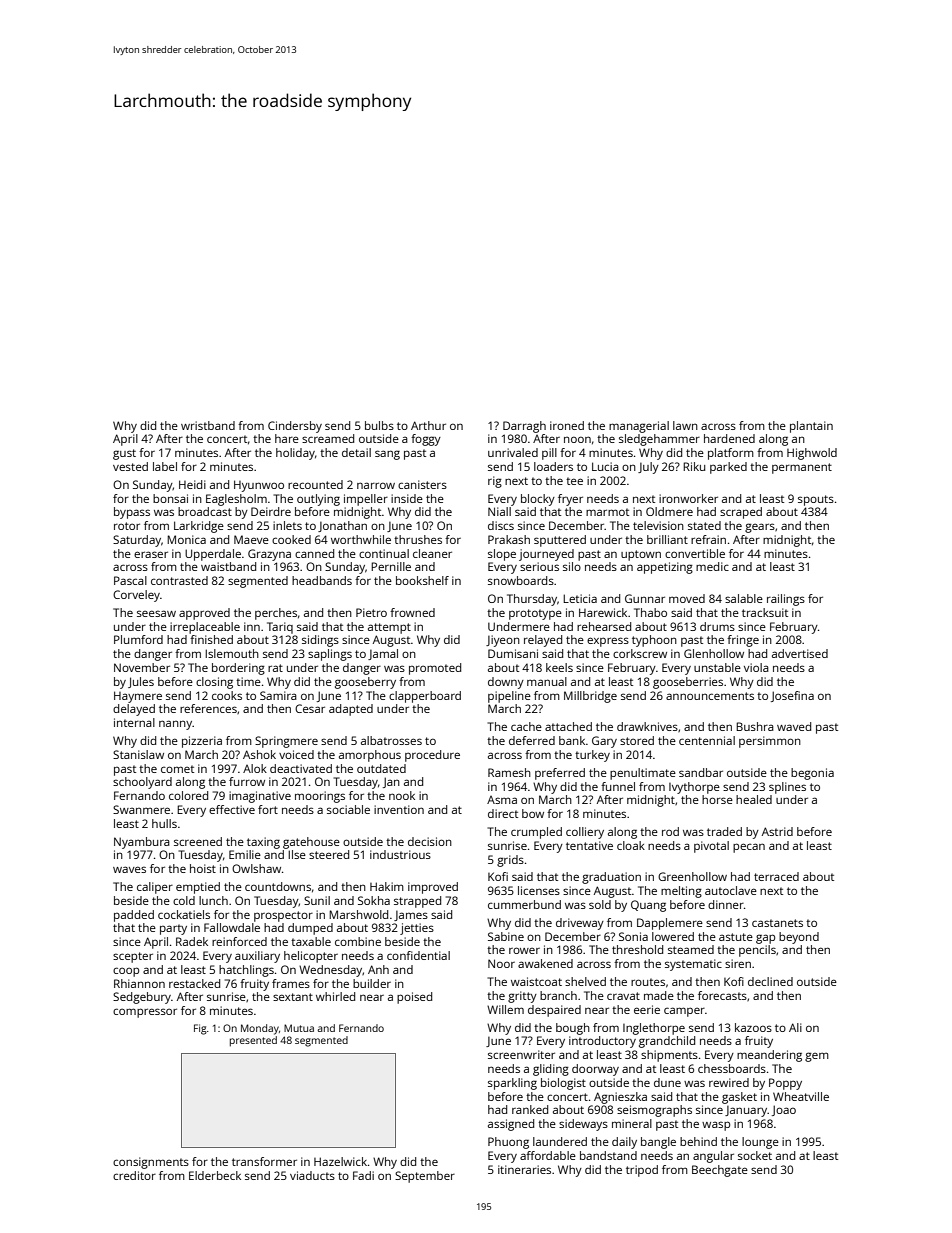 This screenshot has height=1233, width=952. Describe the element at coordinates (511, 1125) in the screenshot. I see `assigned` at that location.
